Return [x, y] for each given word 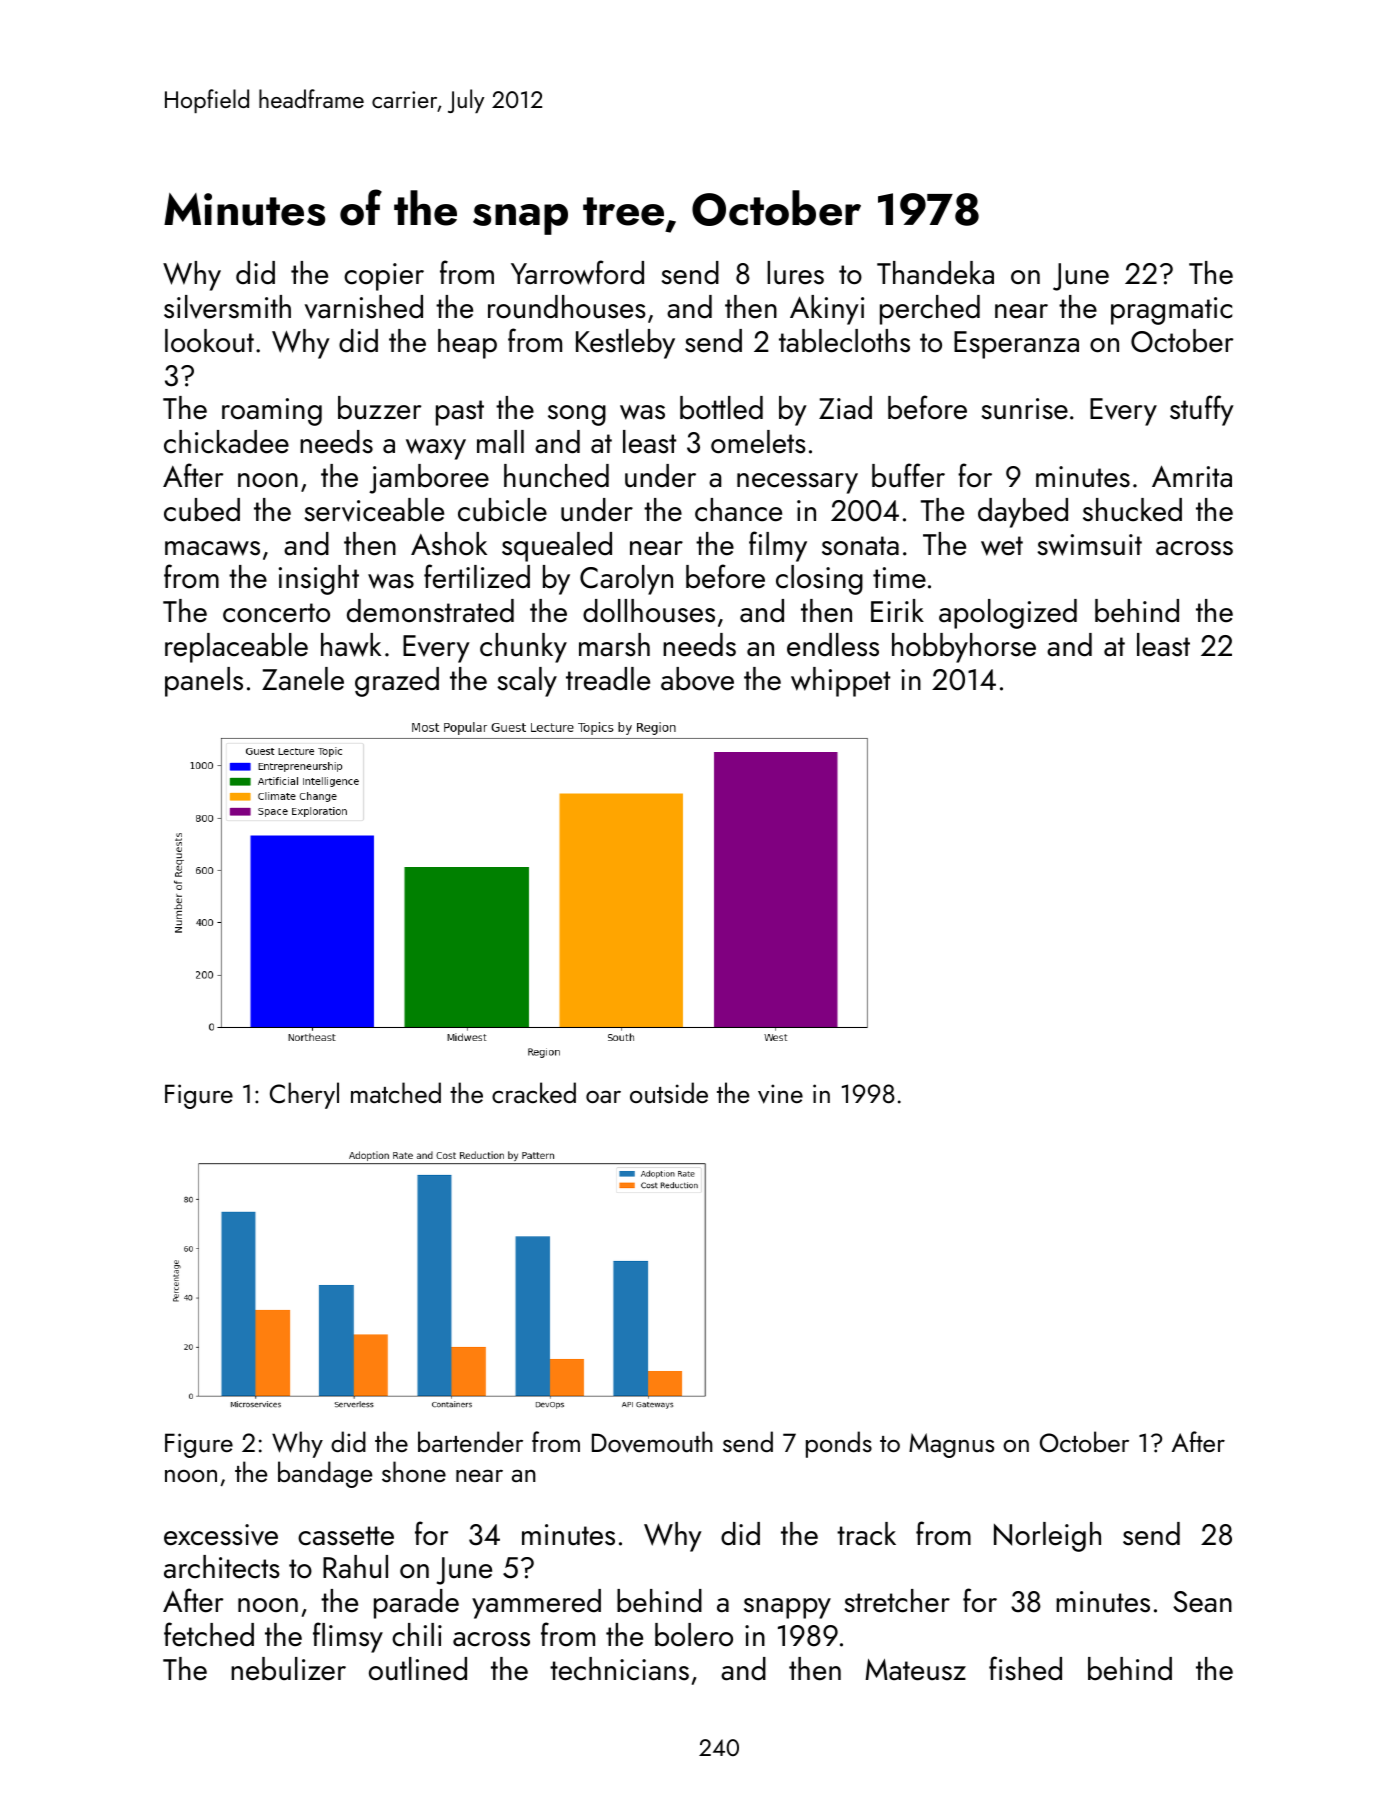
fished [1025, 1668]
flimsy [348, 1637]
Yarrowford [577, 272]
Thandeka [935, 273]
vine [780, 1094]
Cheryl [304, 1095]
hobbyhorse [964, 648]
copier [384, 277]
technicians [619, 1669]
